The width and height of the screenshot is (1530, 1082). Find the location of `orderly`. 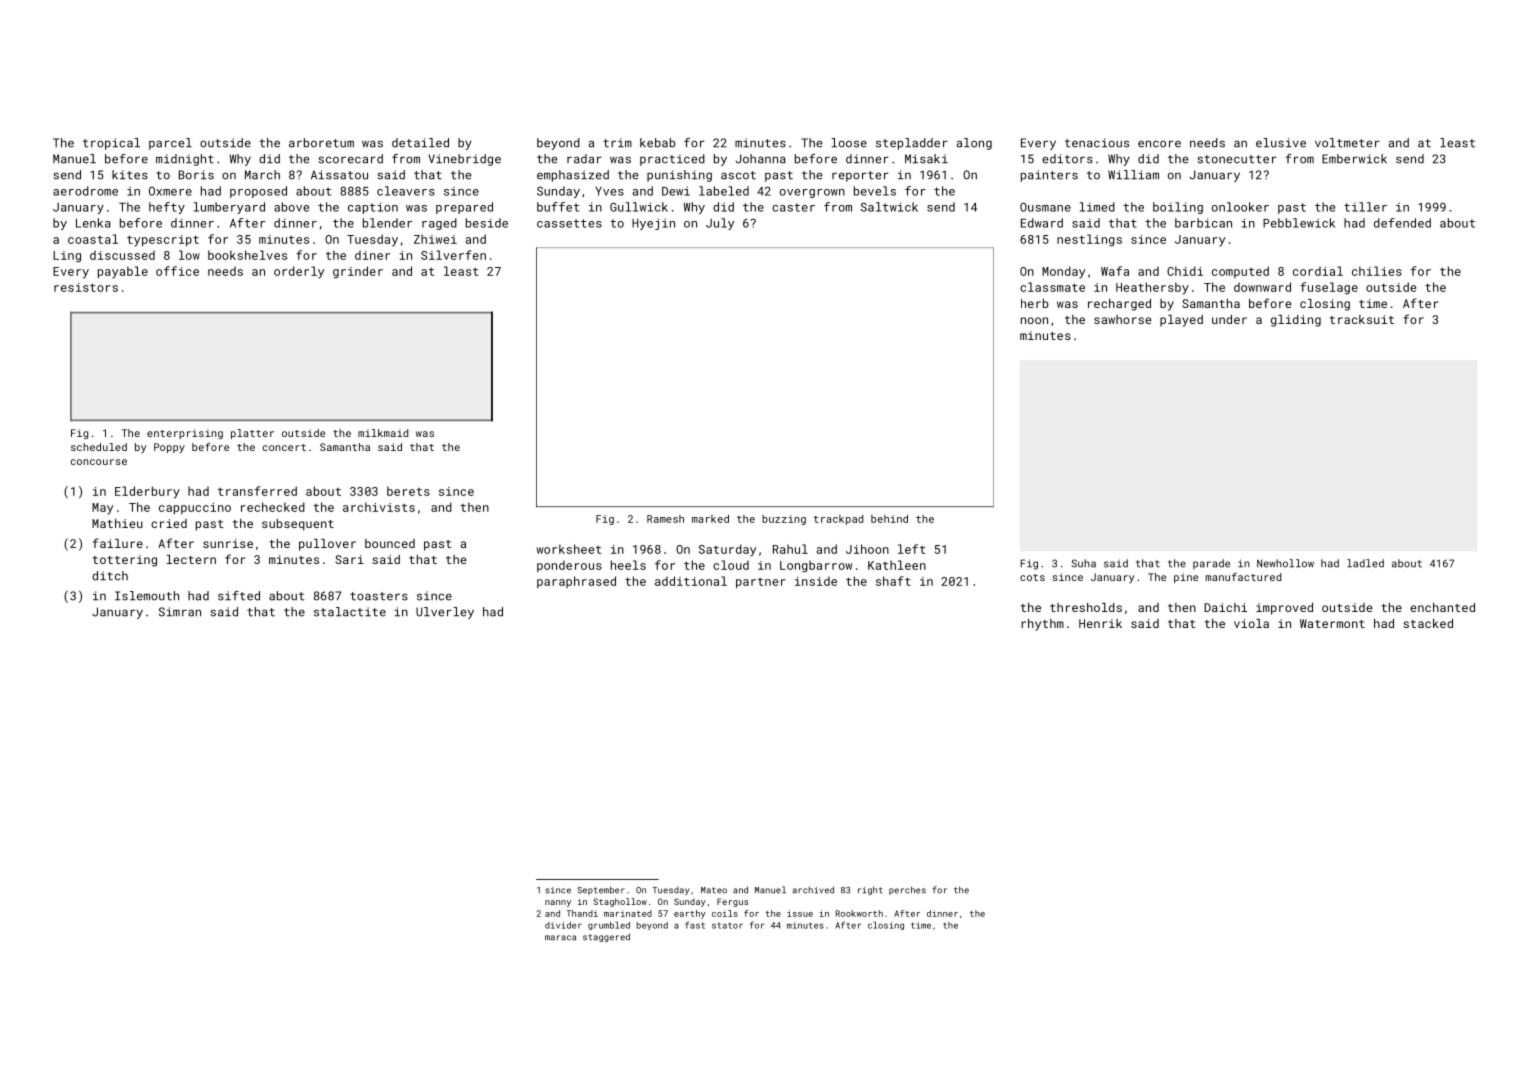

orderly is located at coordinates (299, 272).
